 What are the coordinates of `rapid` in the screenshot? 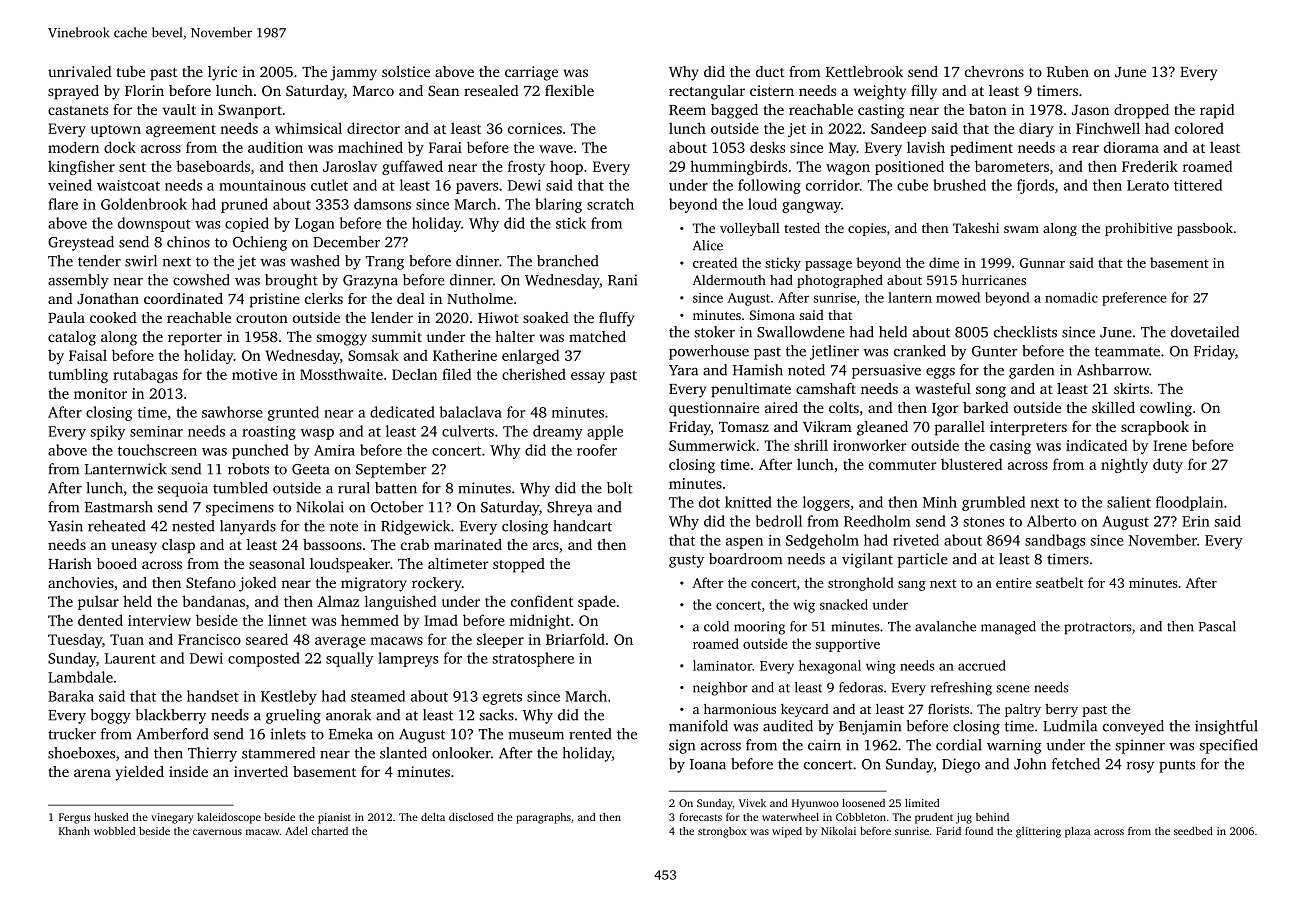 It's located at (1217, 111).
